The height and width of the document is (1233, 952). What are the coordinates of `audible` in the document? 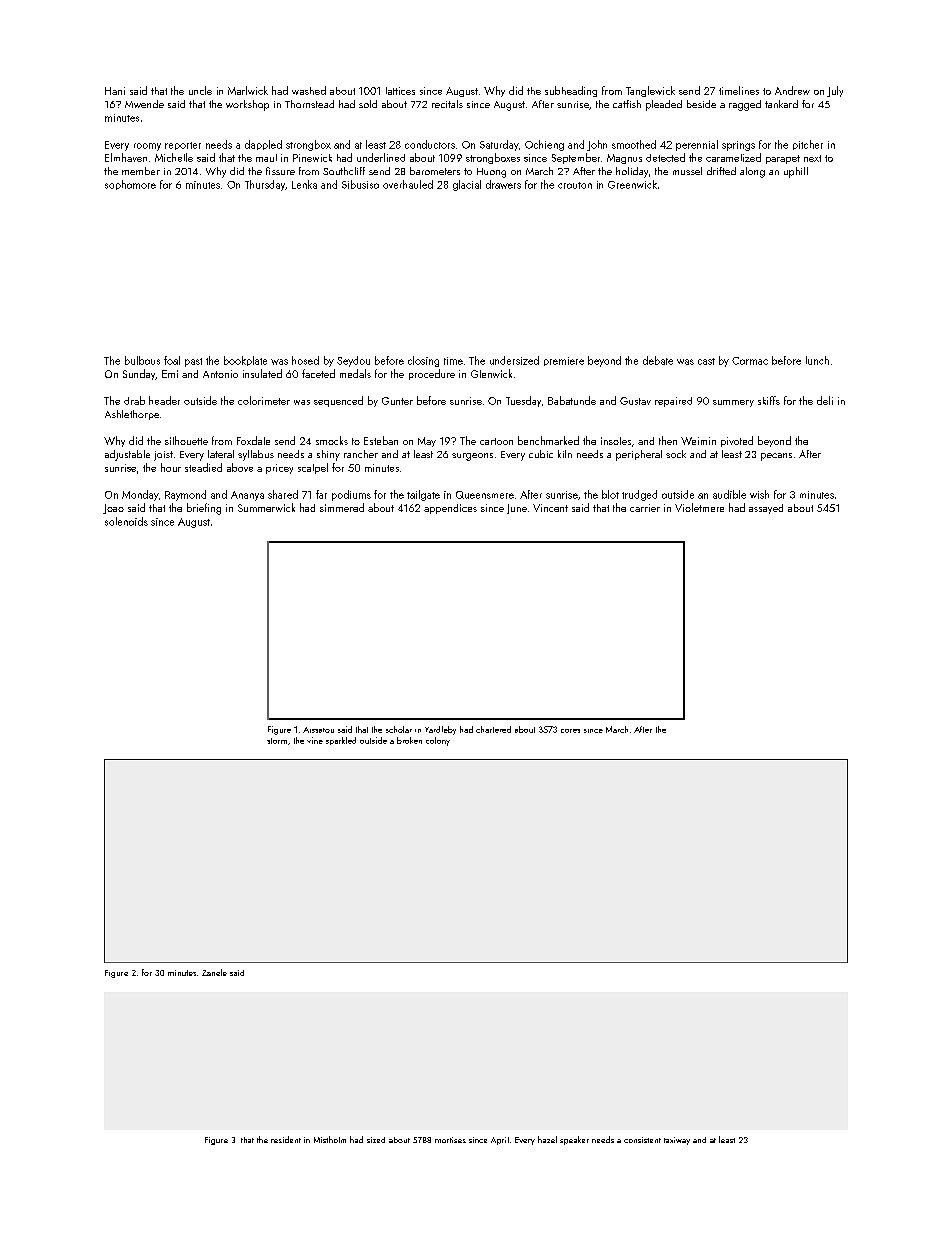 It's located at (729, 494).
